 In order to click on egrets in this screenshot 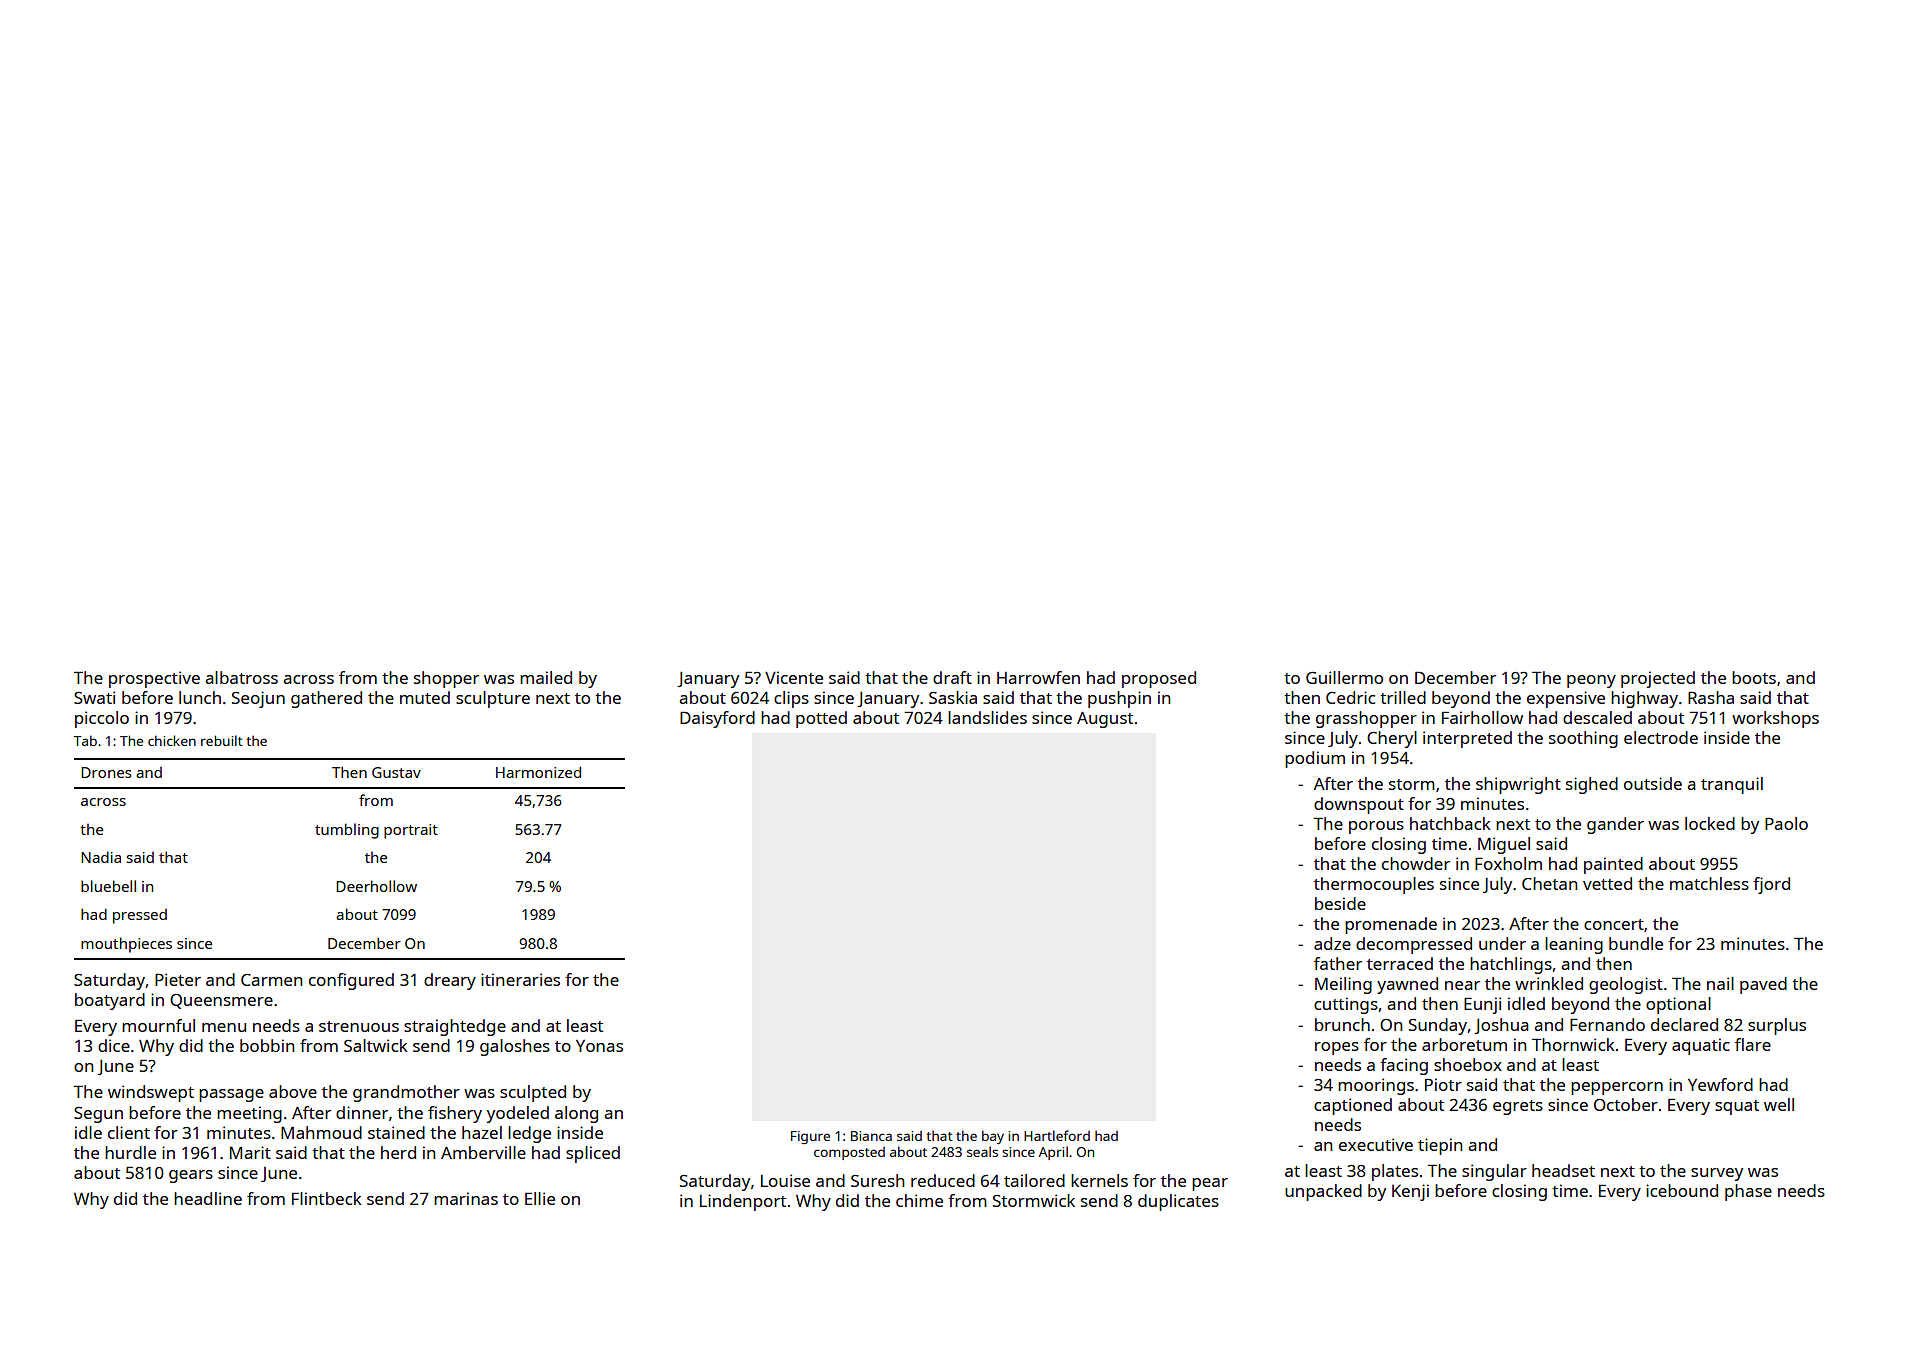, I will do `click(1518, 1107)`.
